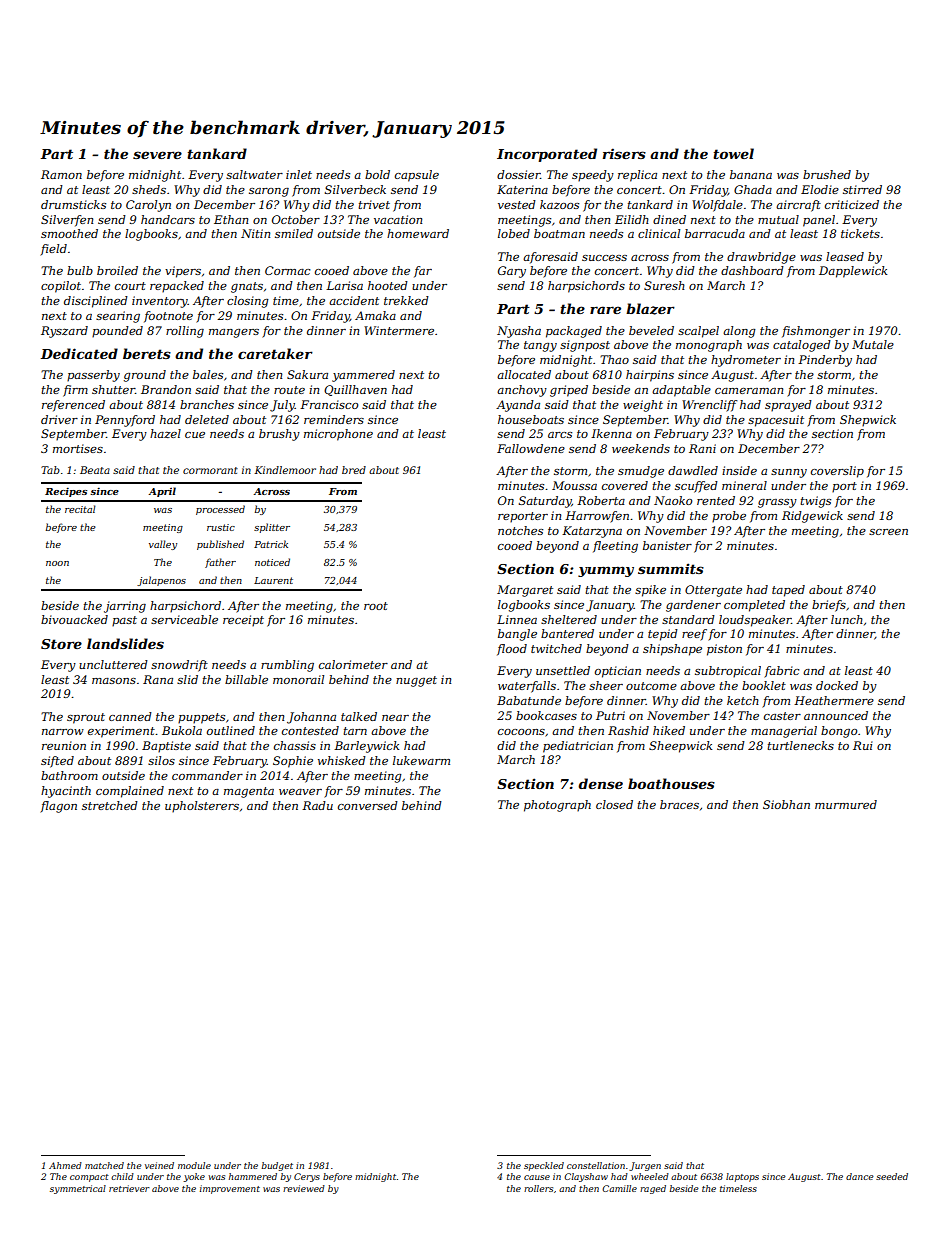 This screenshot has width=952, height=1233. I want to click on near, so click(395, 718).
